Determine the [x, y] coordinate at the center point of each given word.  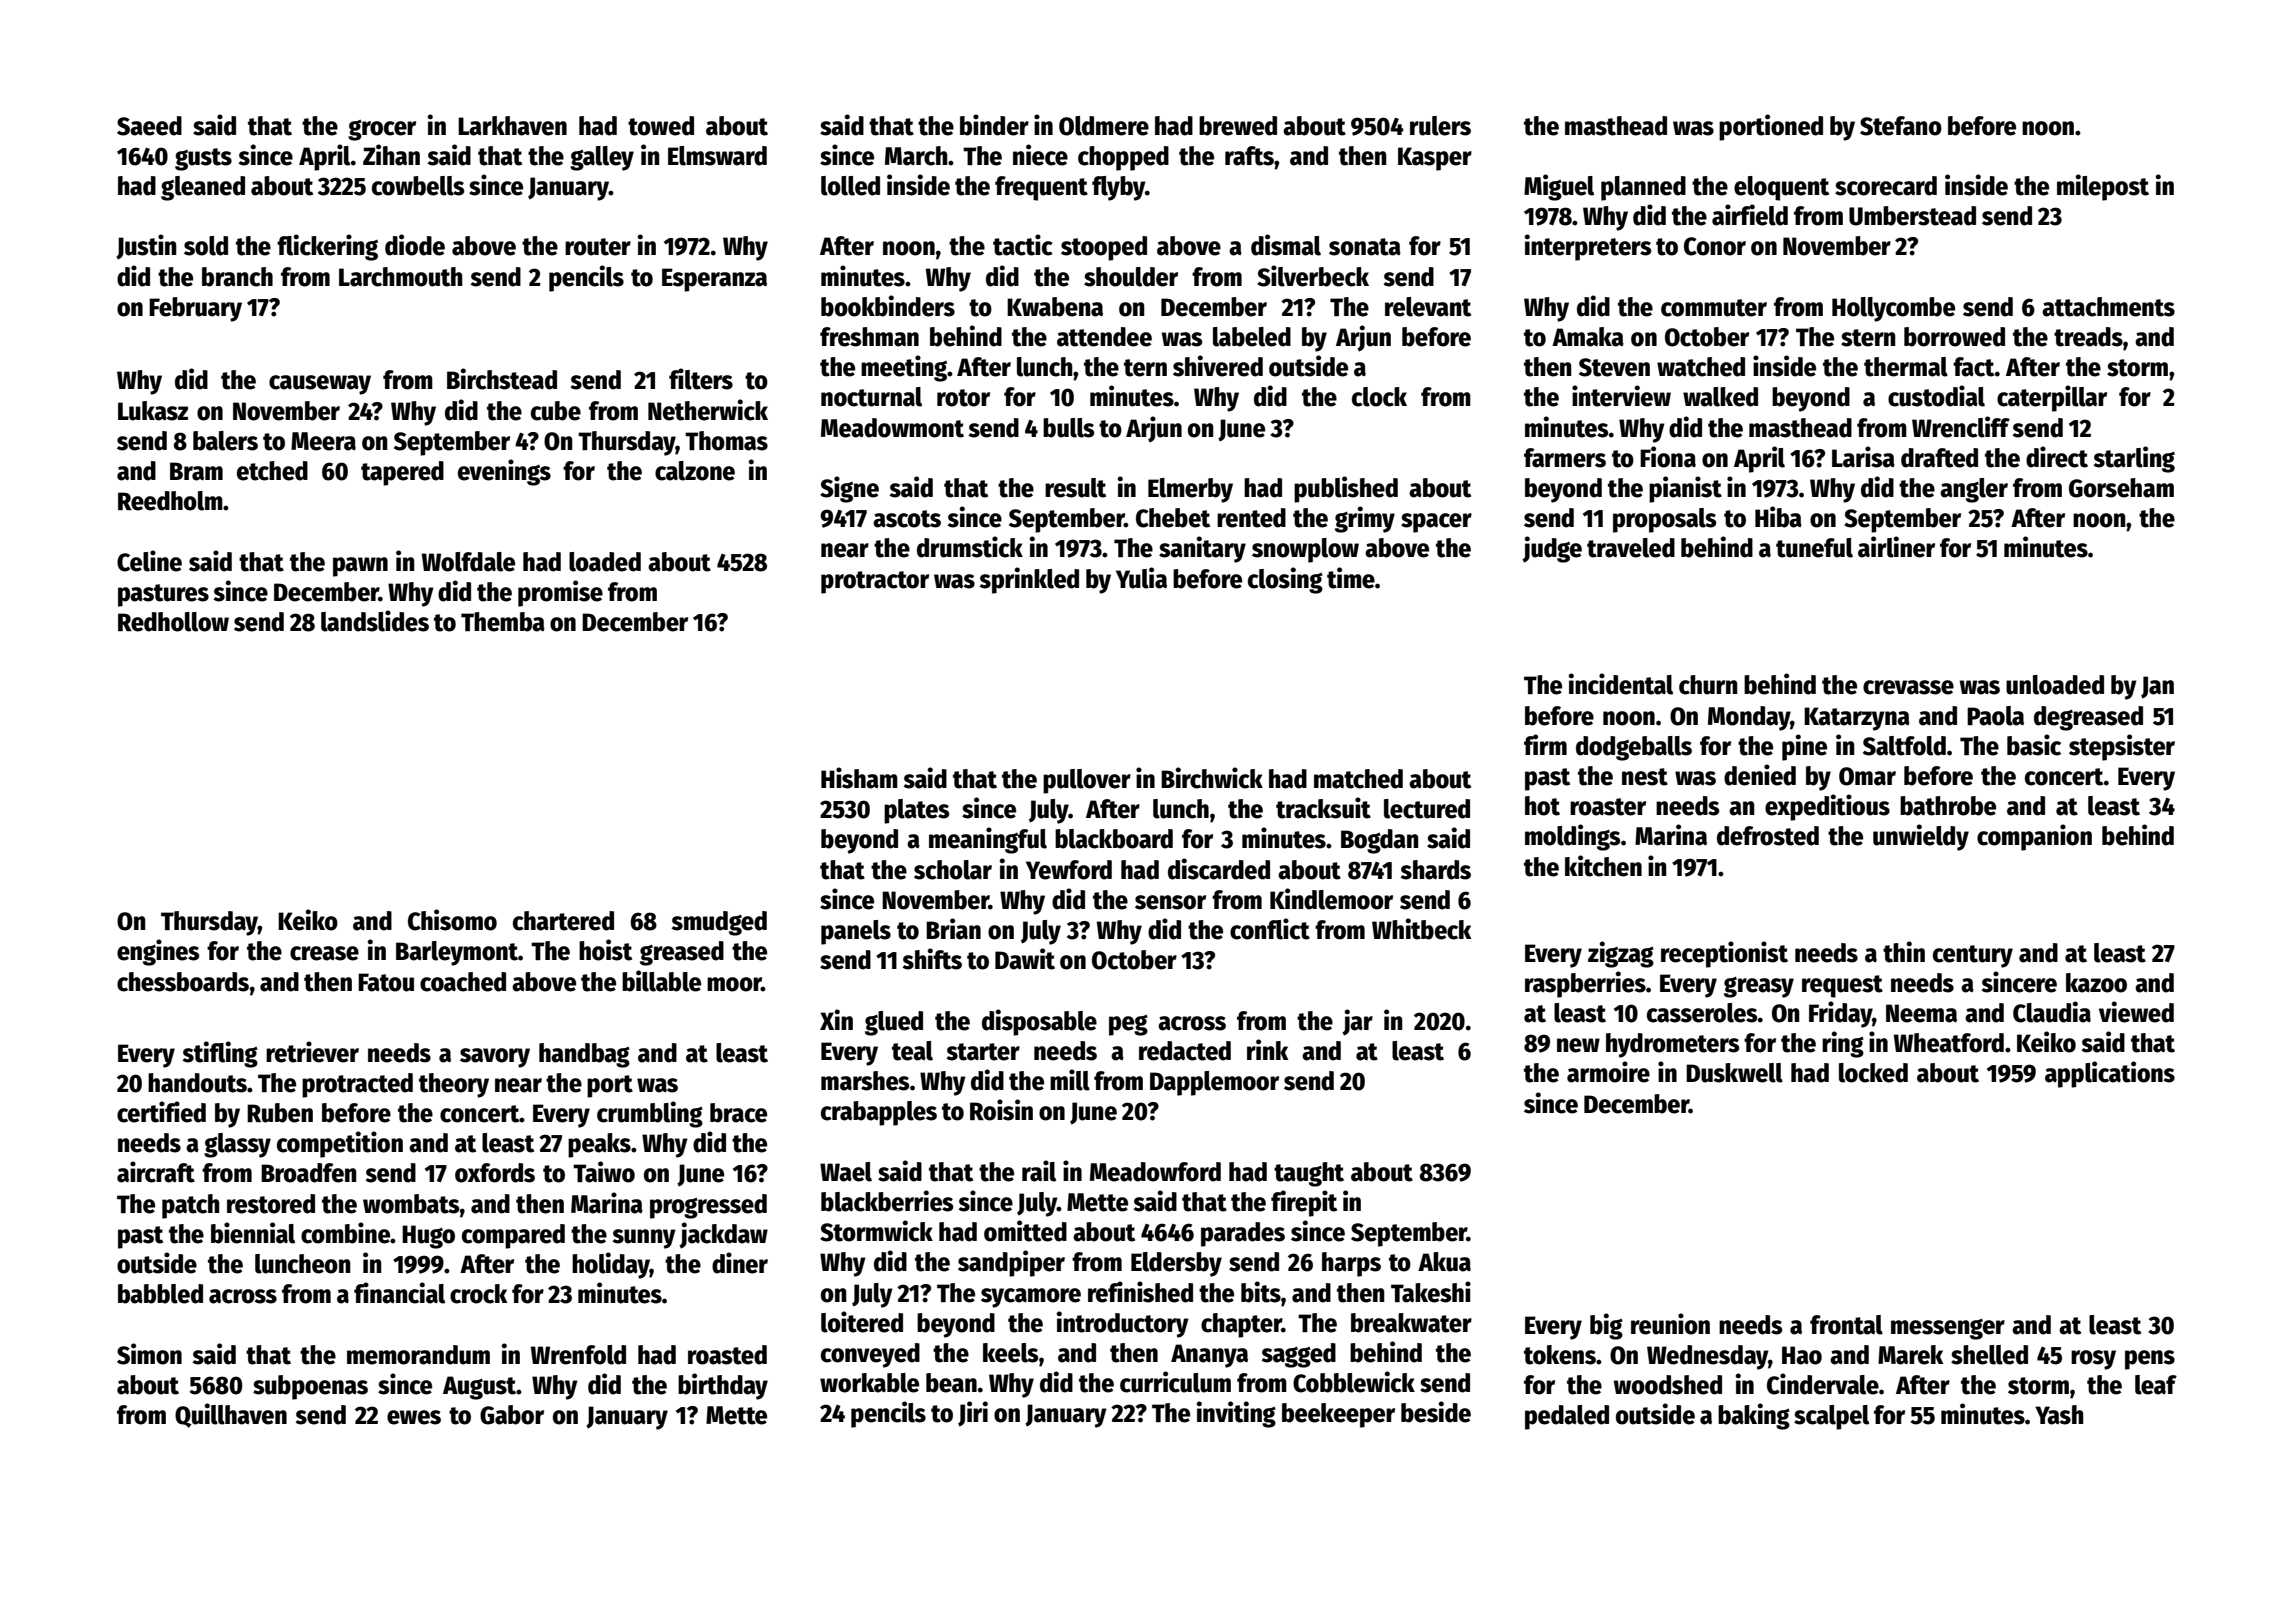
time [1351, 578]
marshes [865, 1081]
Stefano [1901, 126]
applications [2110, 1074]
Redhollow [173, 622]
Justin [146, 246]
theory [454, 1085]
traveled [1631, 548]
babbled [160, 1294]
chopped [1123, 158]
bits [1261, 1292]
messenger [1948, 1329]
